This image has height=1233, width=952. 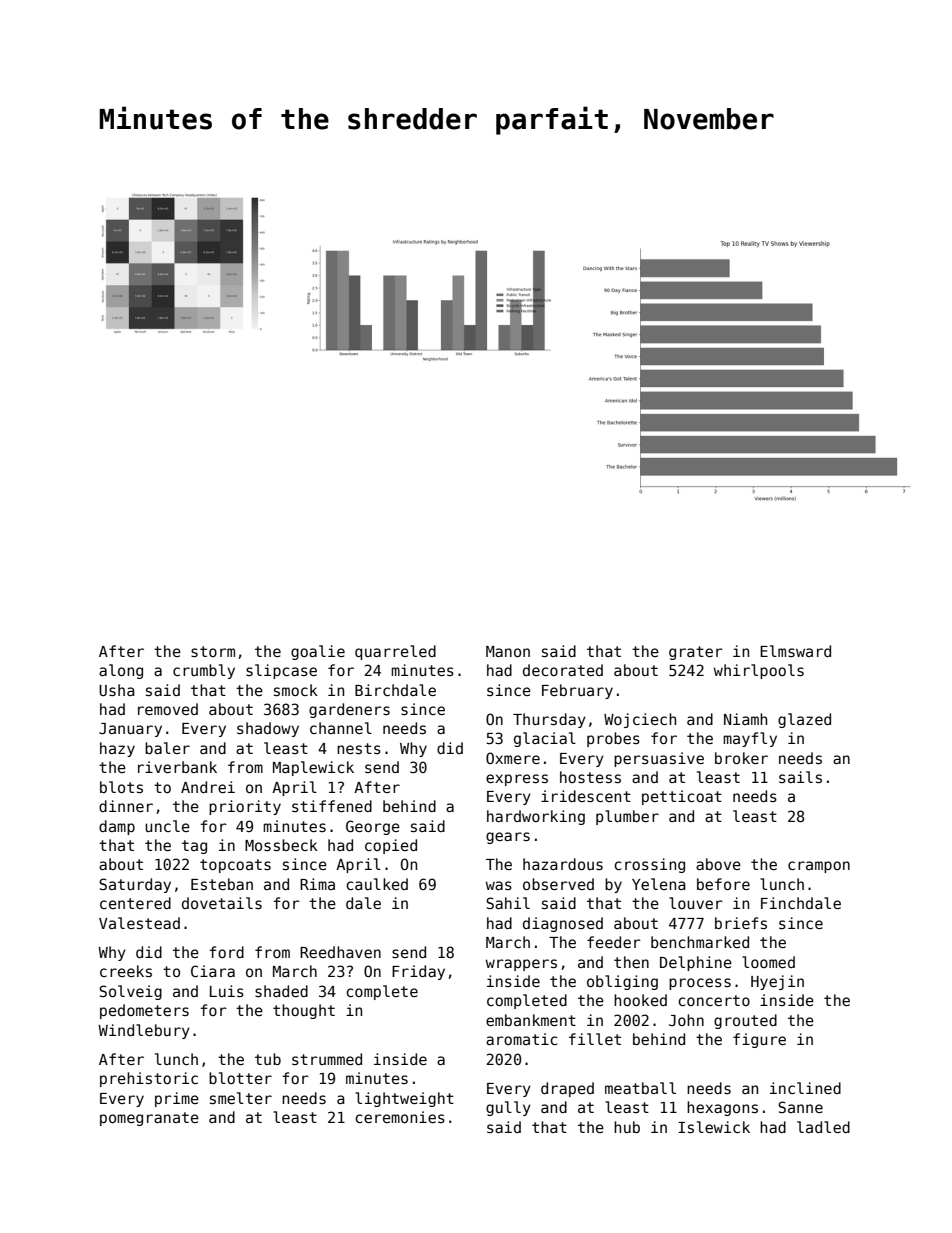 I want to click on creeks, so click(x=126, y=971).
